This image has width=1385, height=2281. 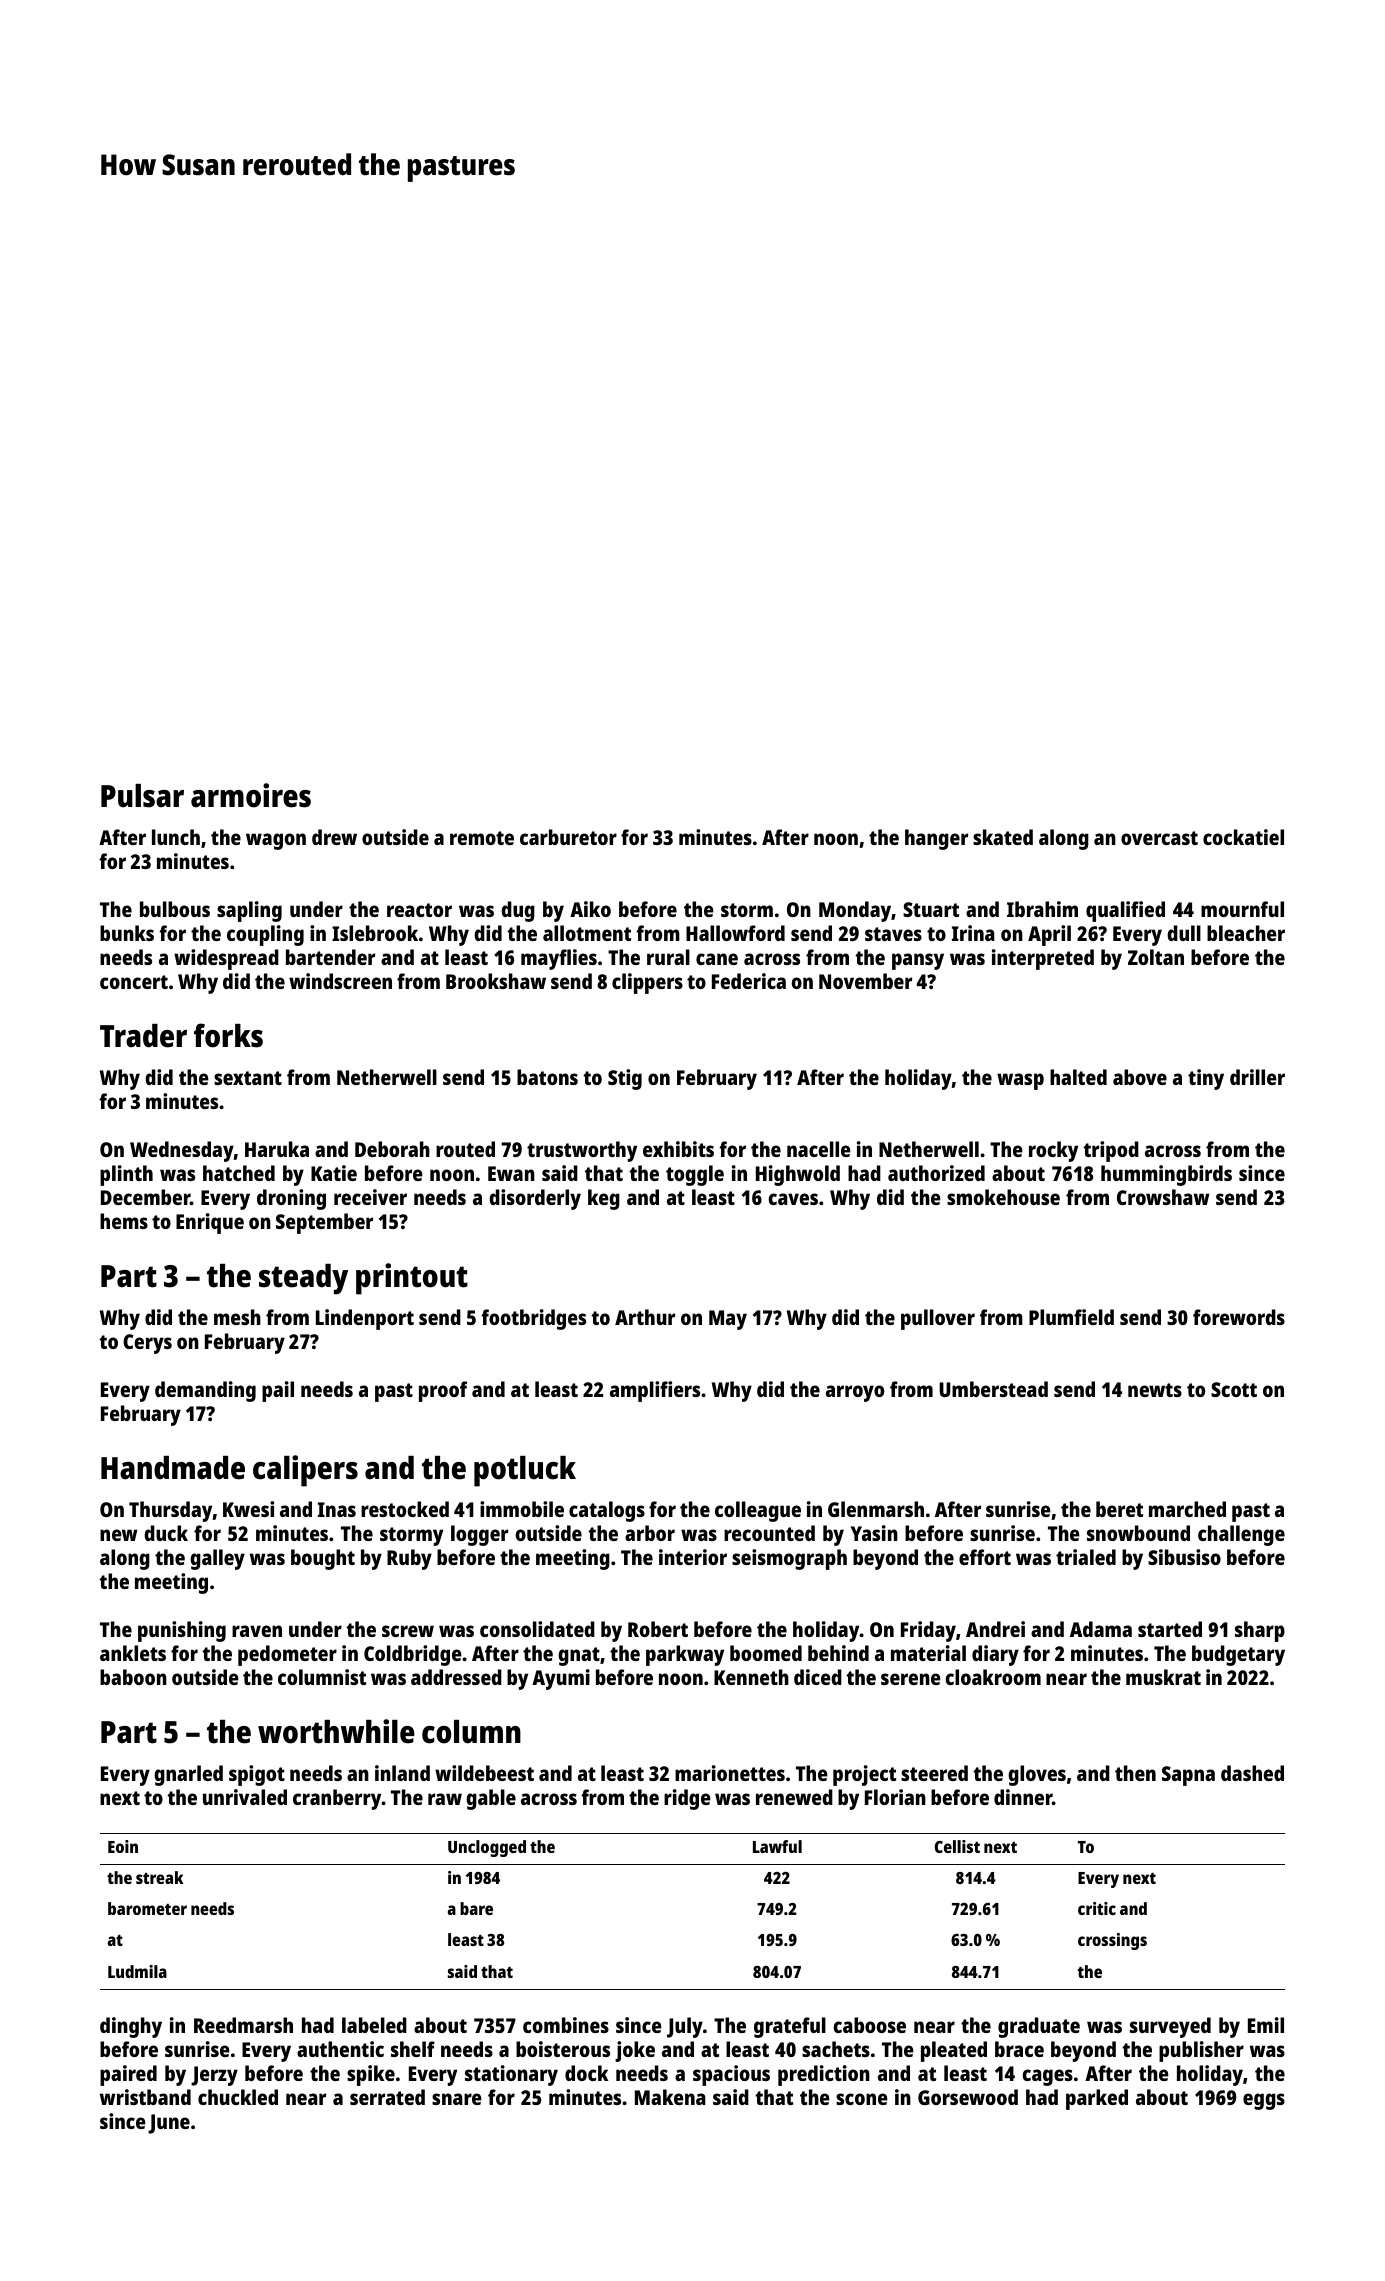 What do you see at coordinates (668, 957) in the image?
I see `rural` at bounding box center [668, 957].
